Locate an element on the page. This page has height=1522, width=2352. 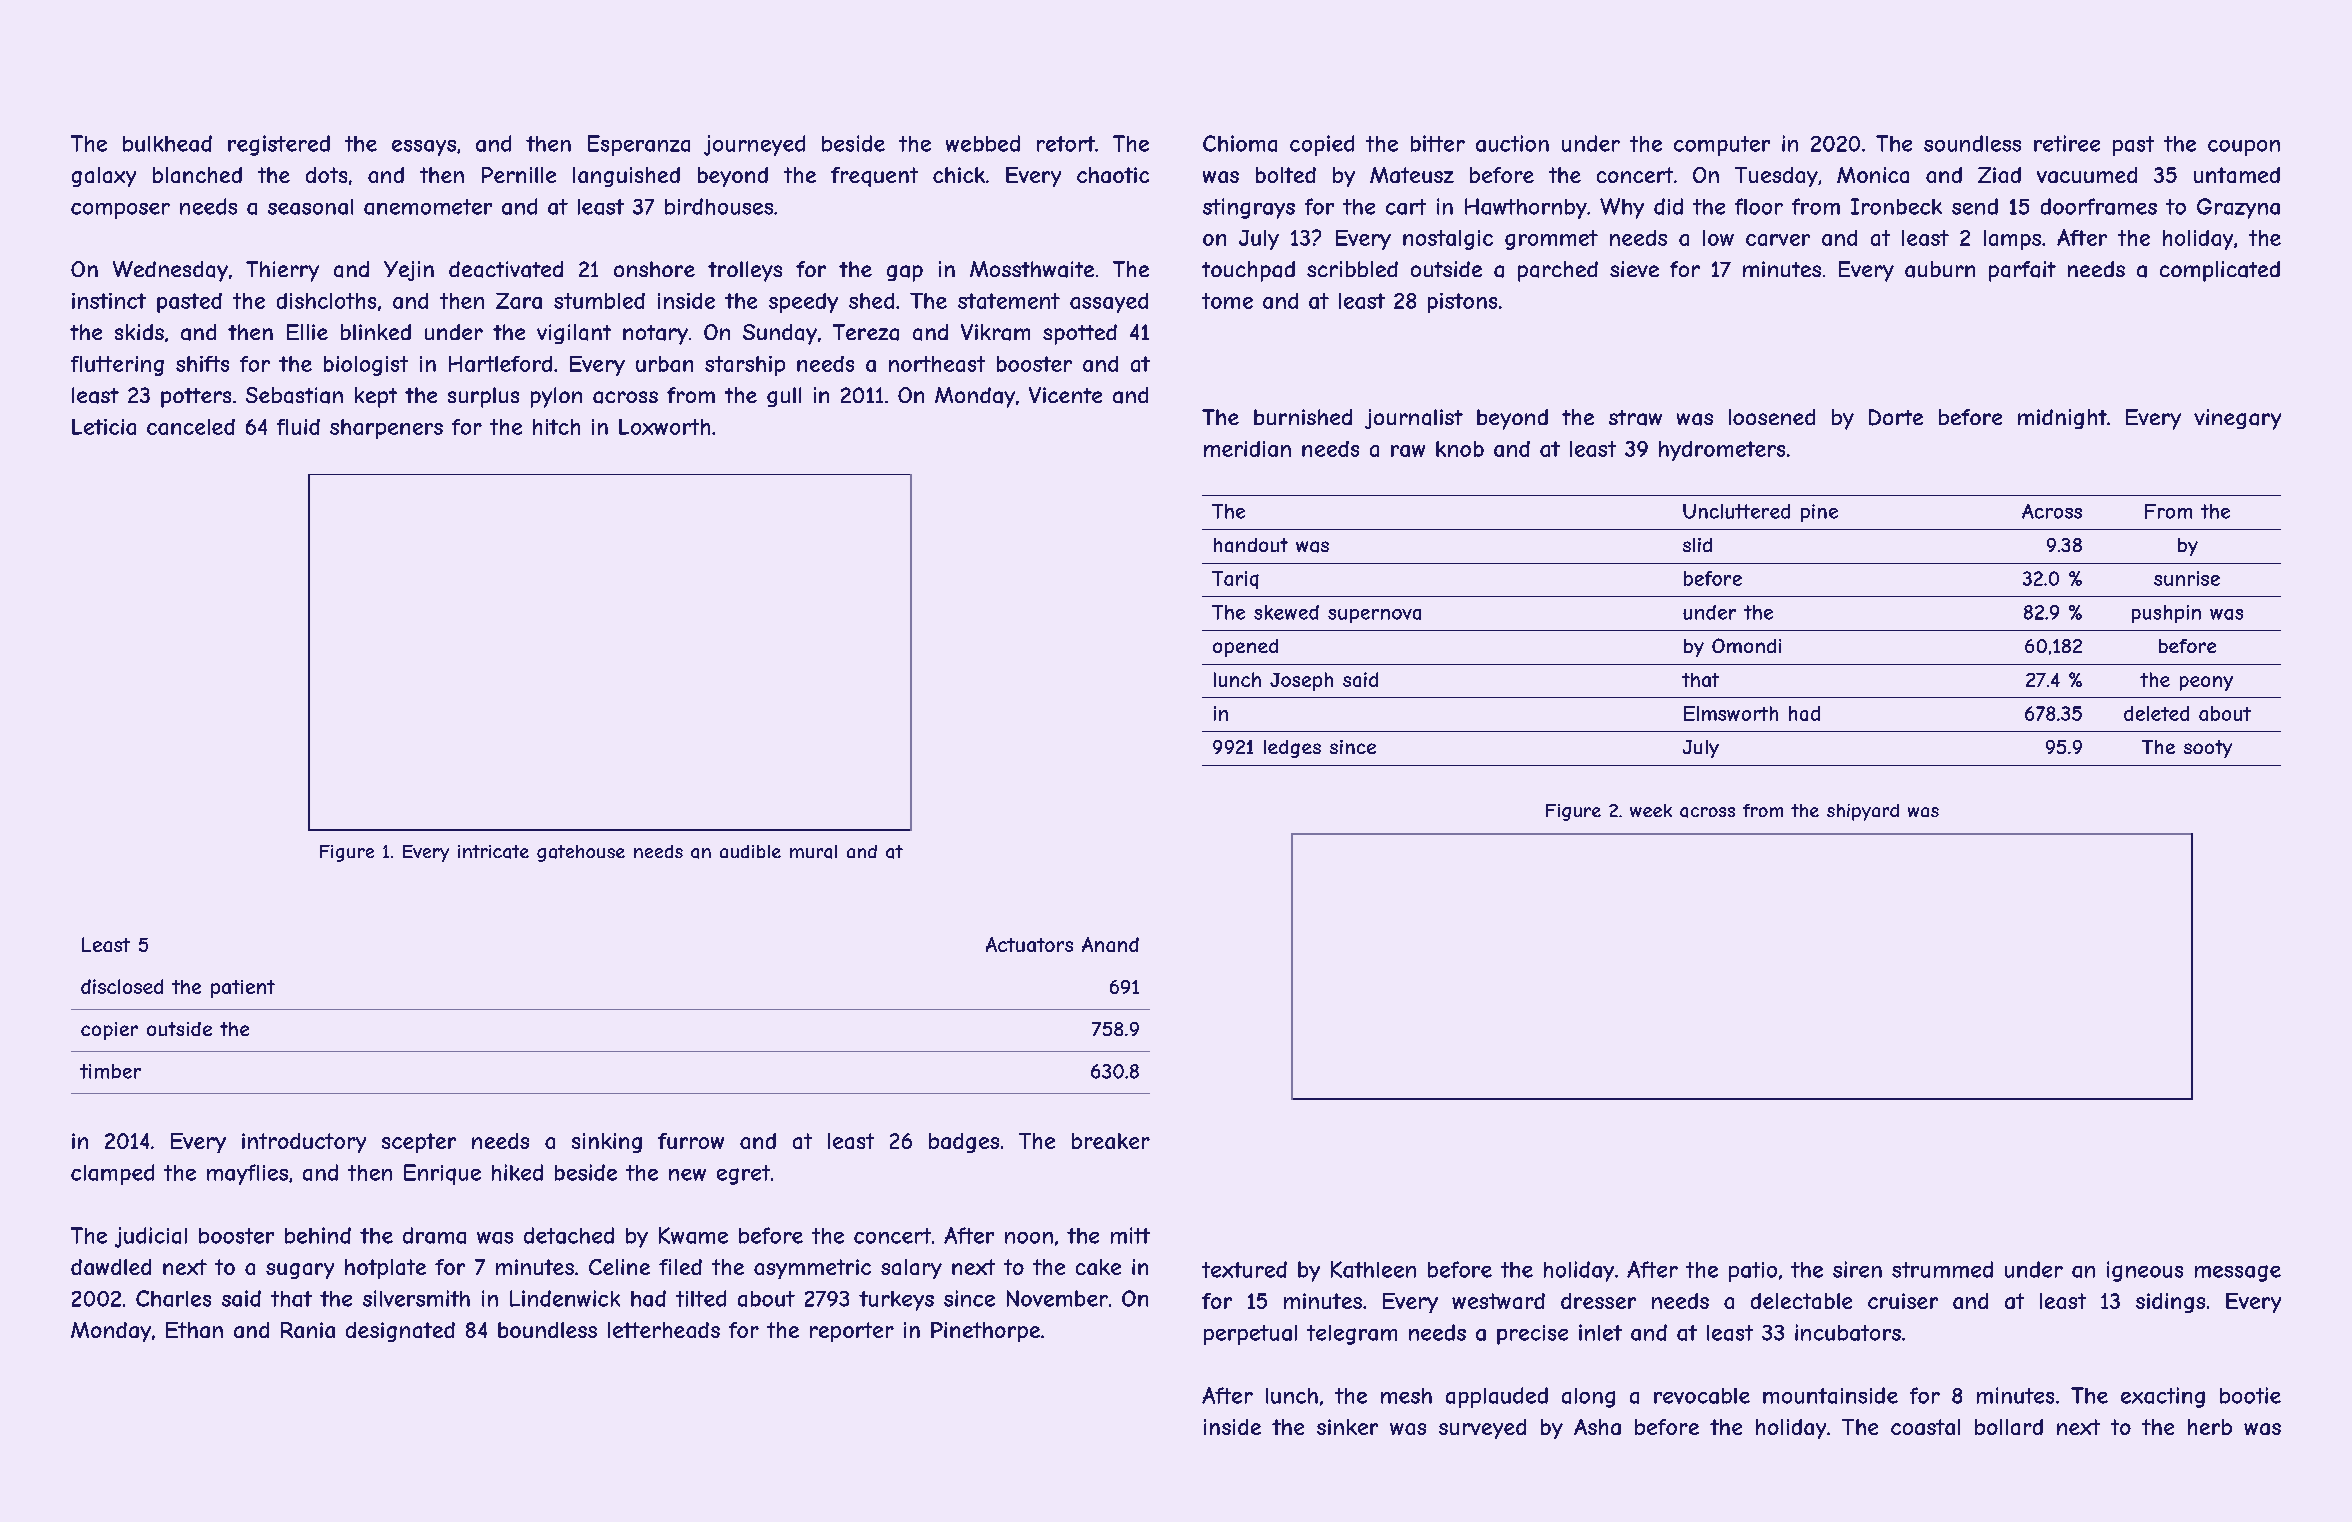
webbed is located at coordinates (983, 143).
